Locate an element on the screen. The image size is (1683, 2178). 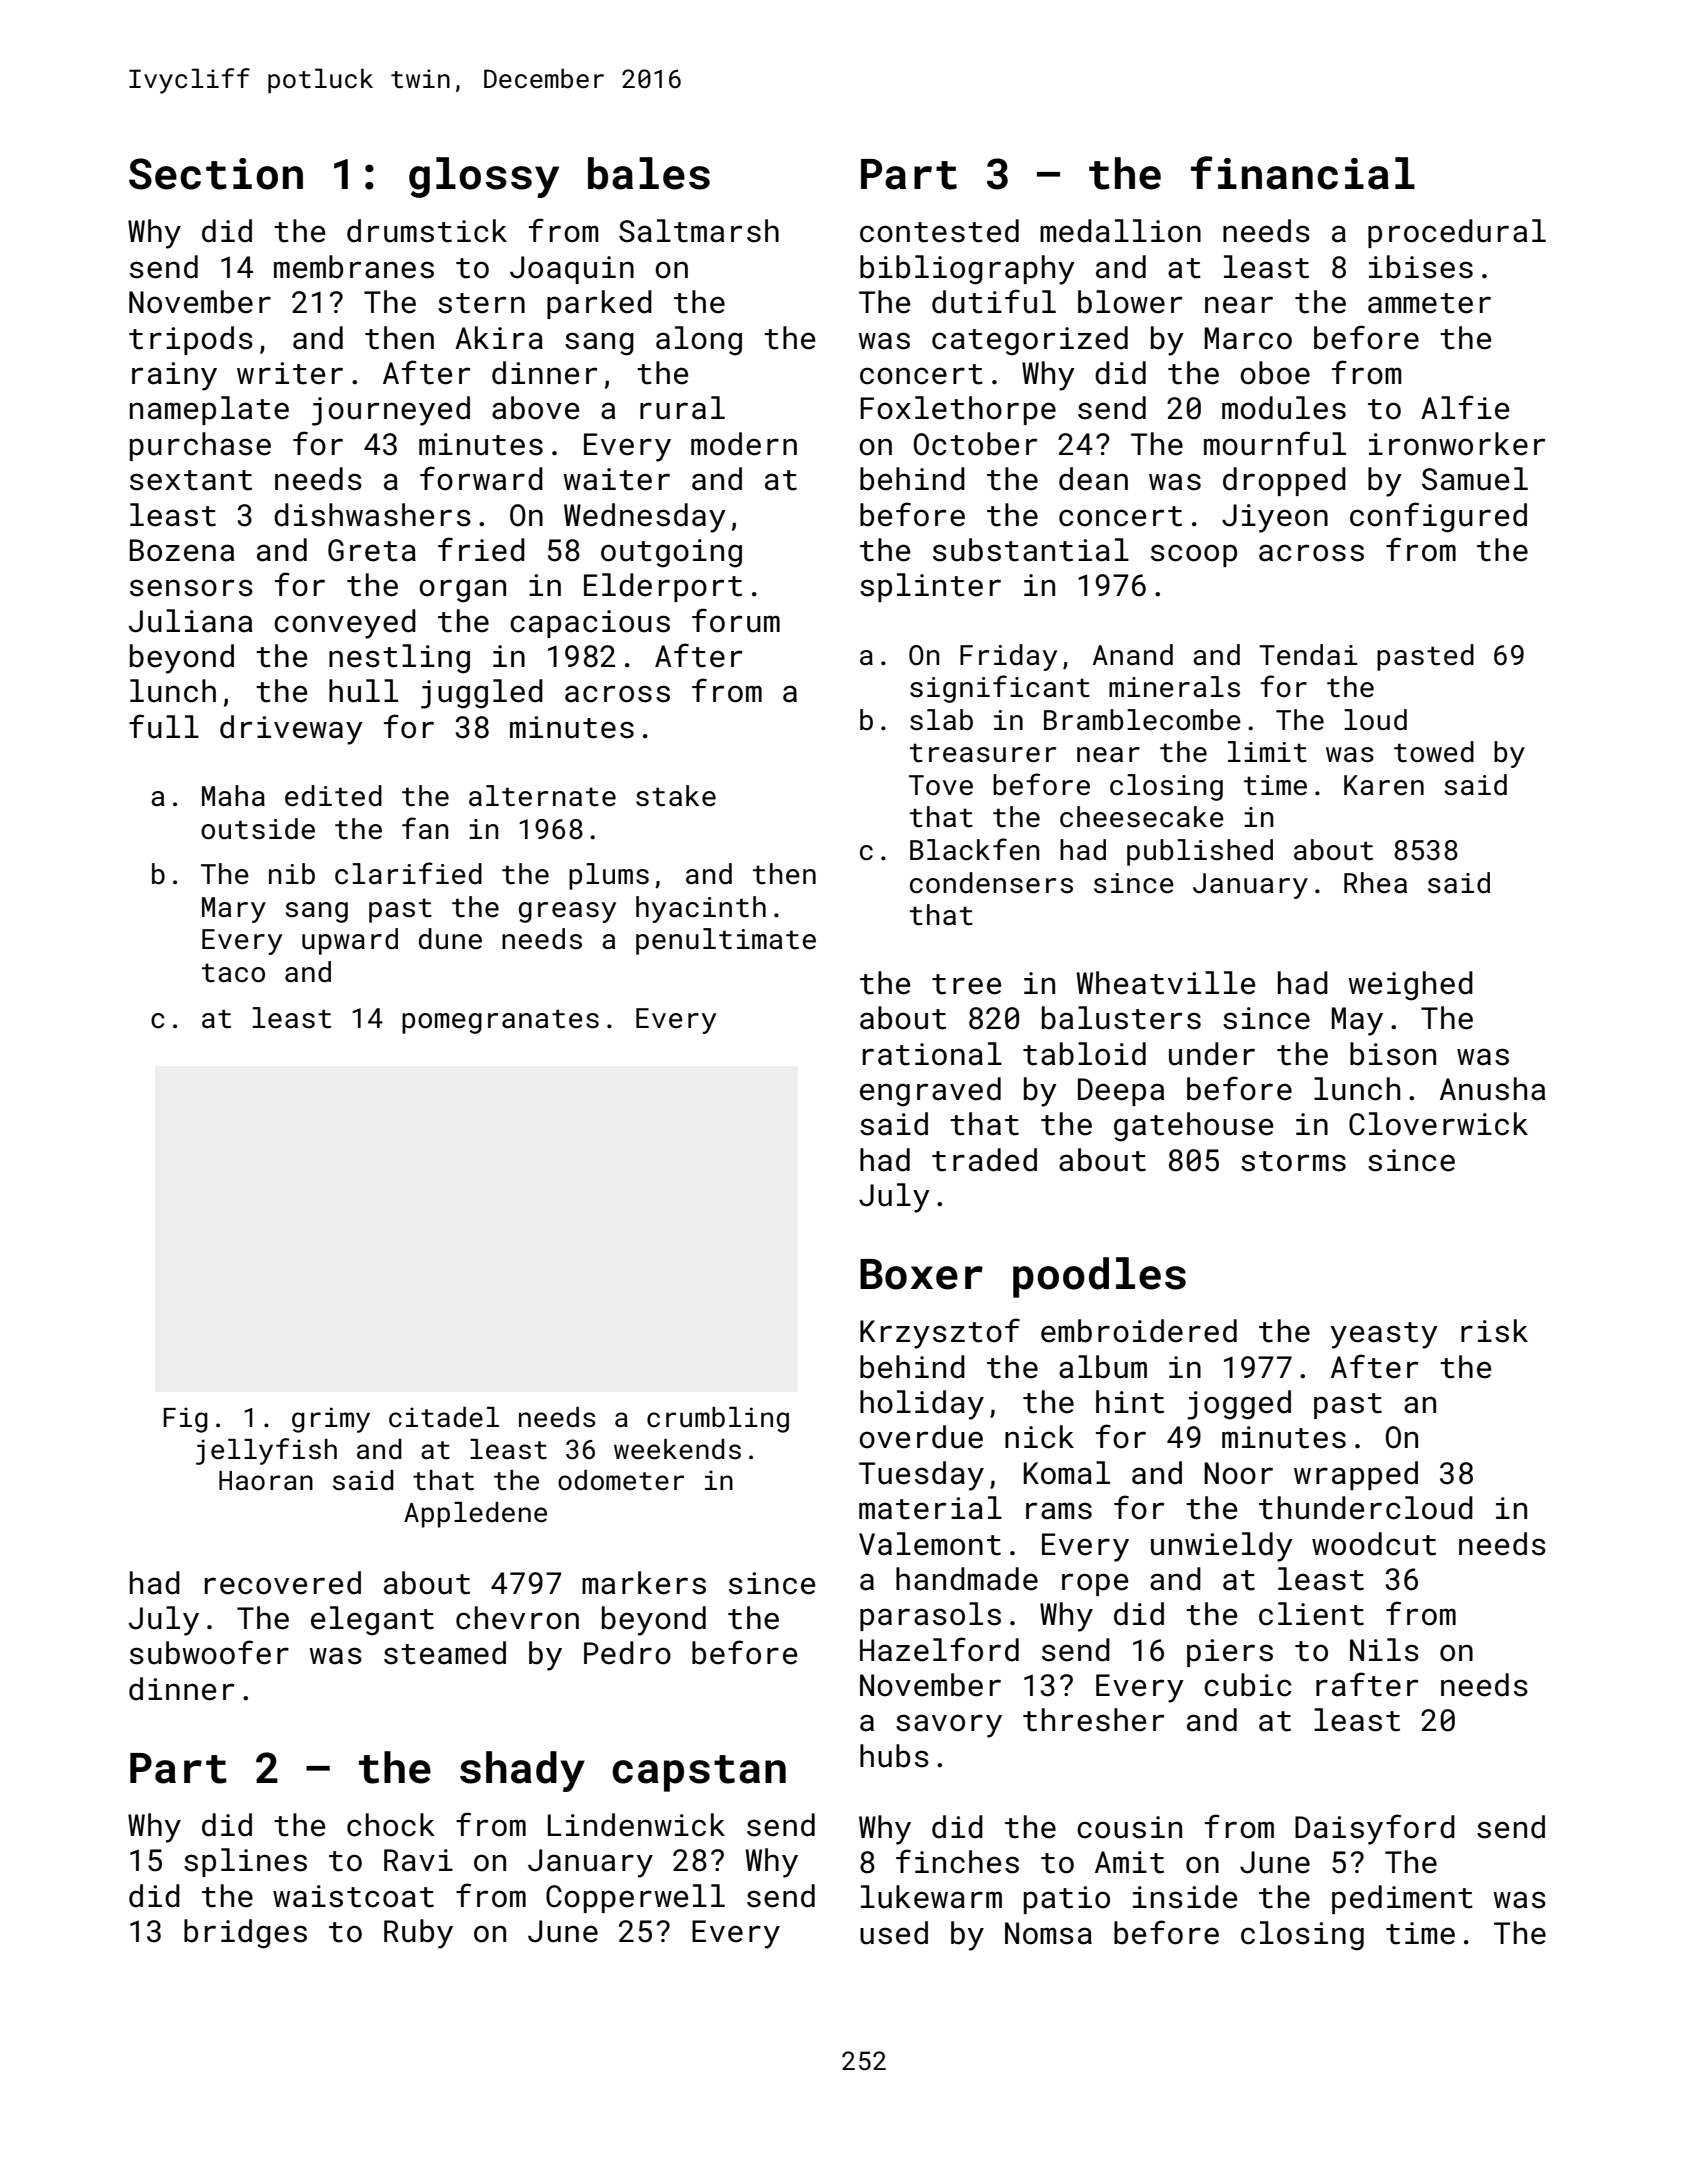
towed is located at coordinates (1434, 752).
